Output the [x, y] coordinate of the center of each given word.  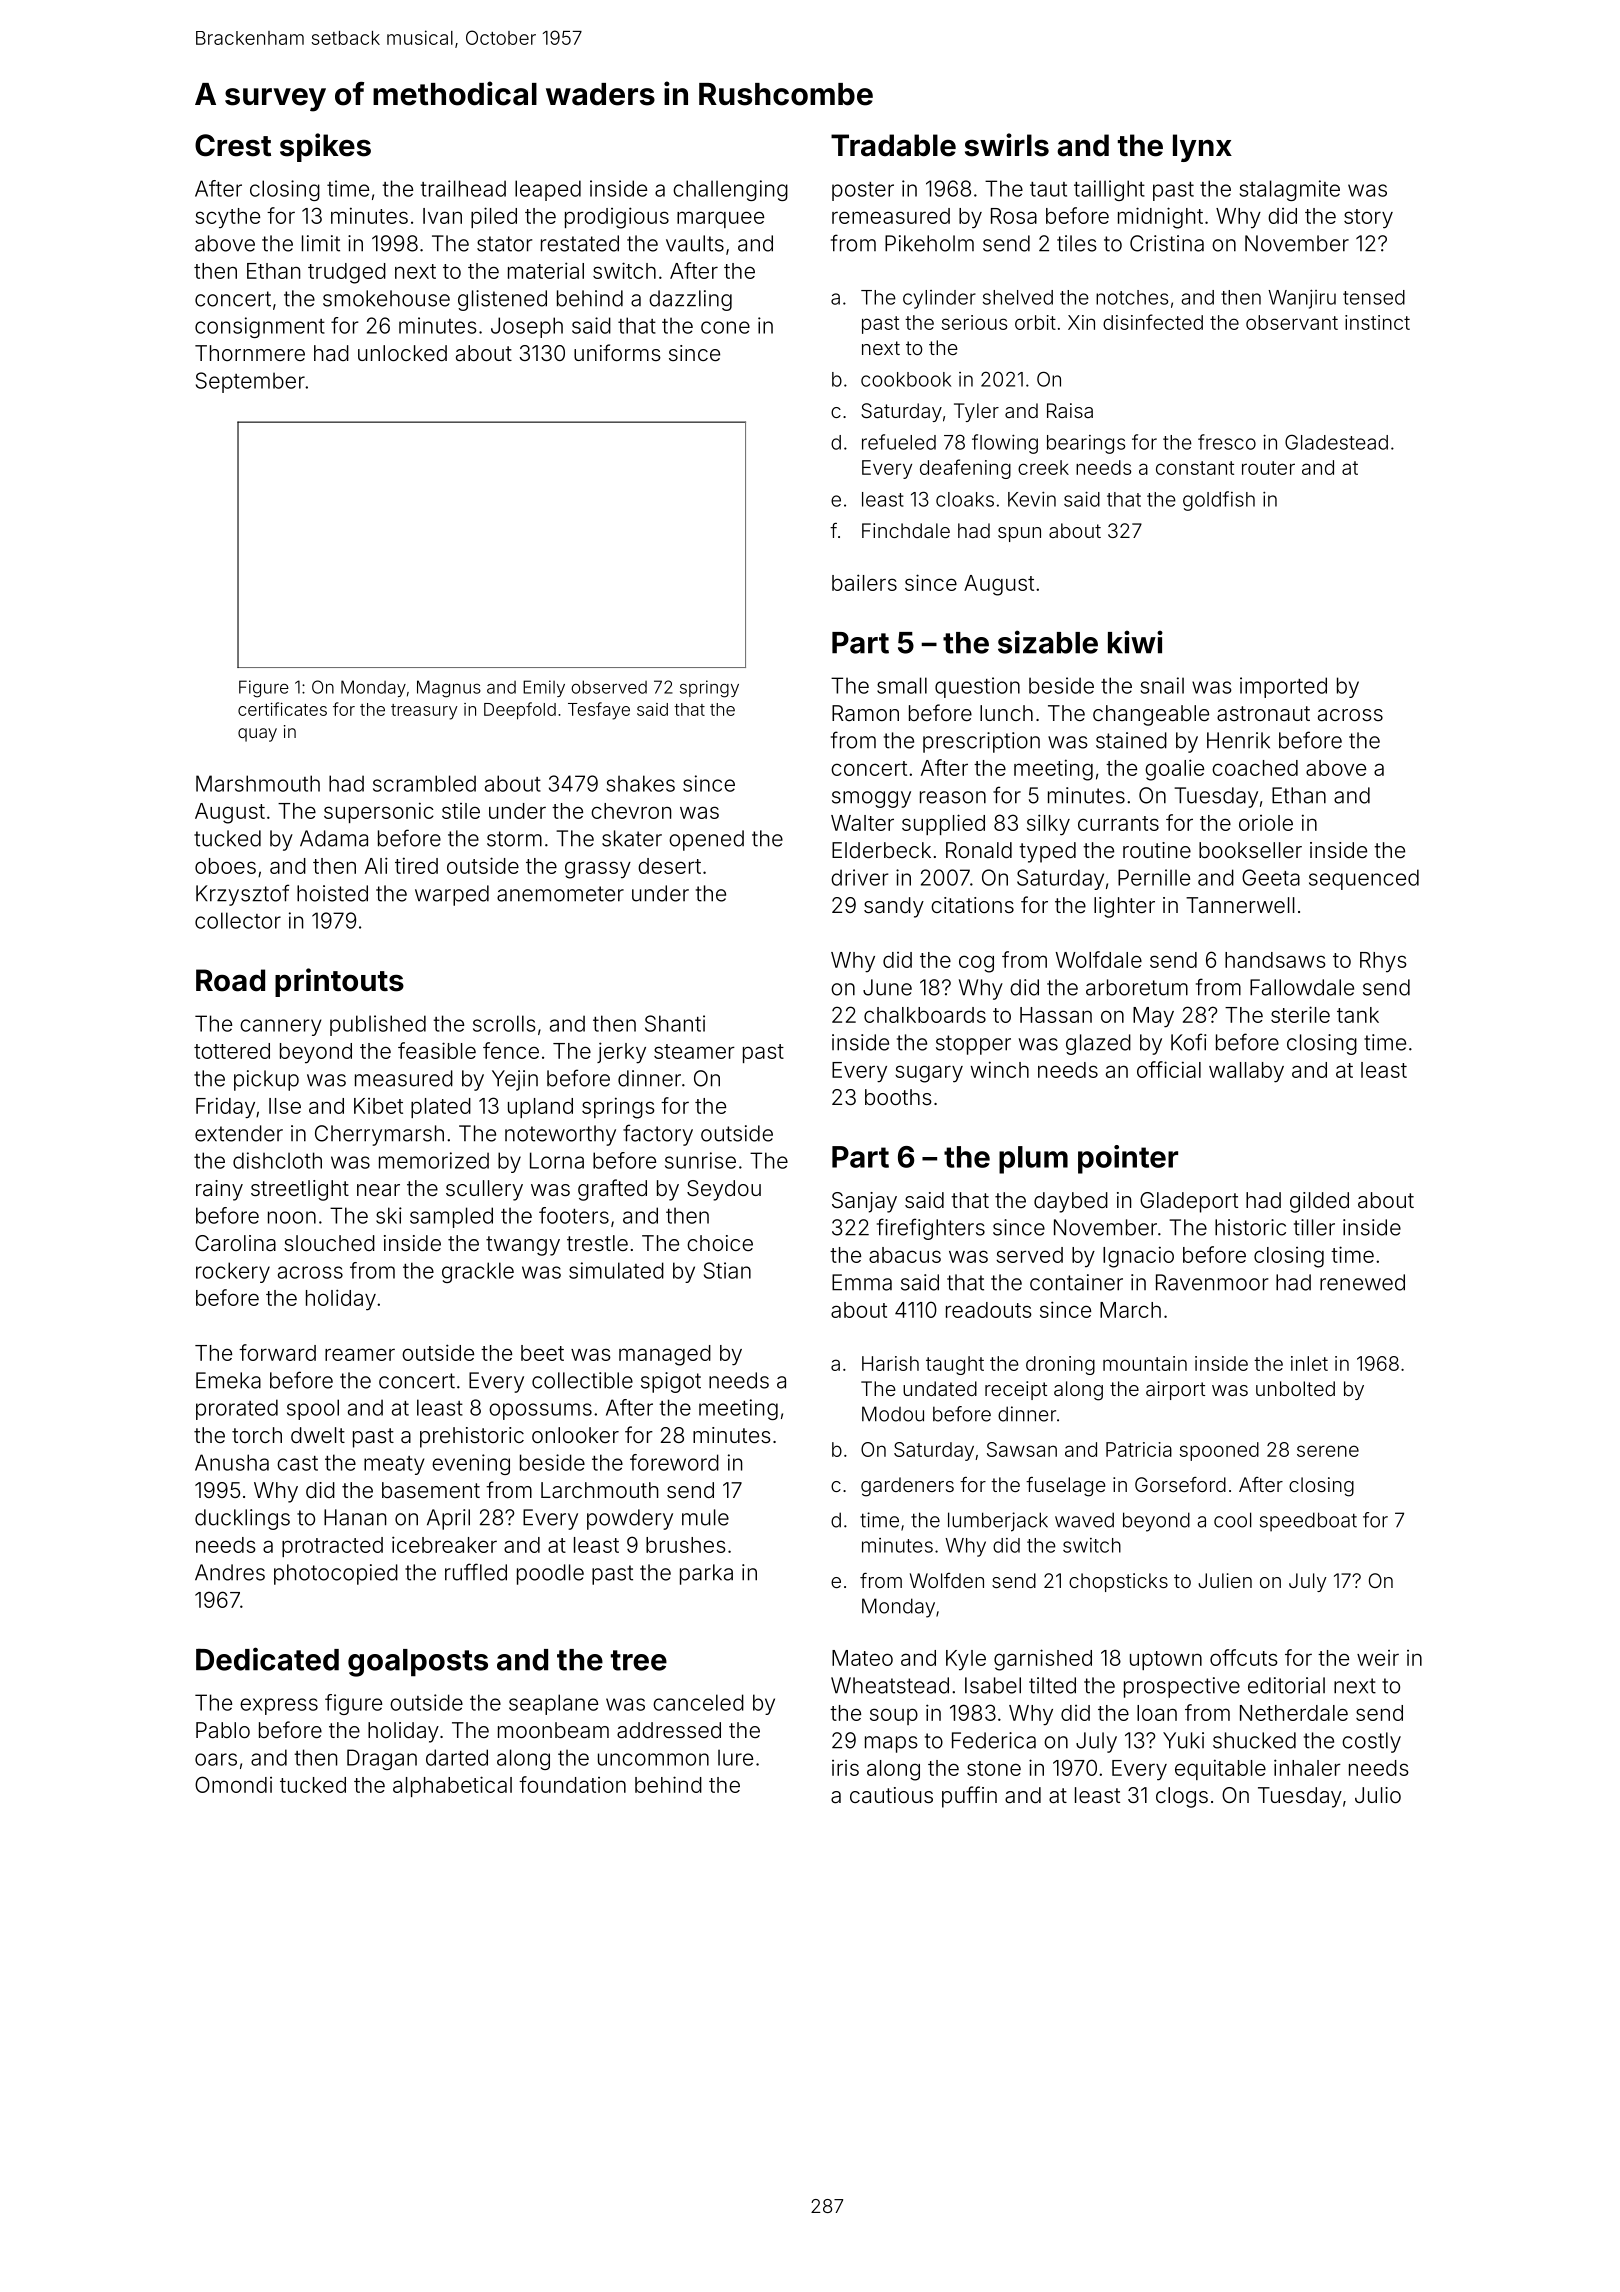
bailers [864, 582]
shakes [641, 783]
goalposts [418, 1663]
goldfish [1219, 501]
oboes [225, 866]
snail [1162, 685]
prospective [1182, 1687]
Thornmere [250, 353]
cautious [891, 1795]
